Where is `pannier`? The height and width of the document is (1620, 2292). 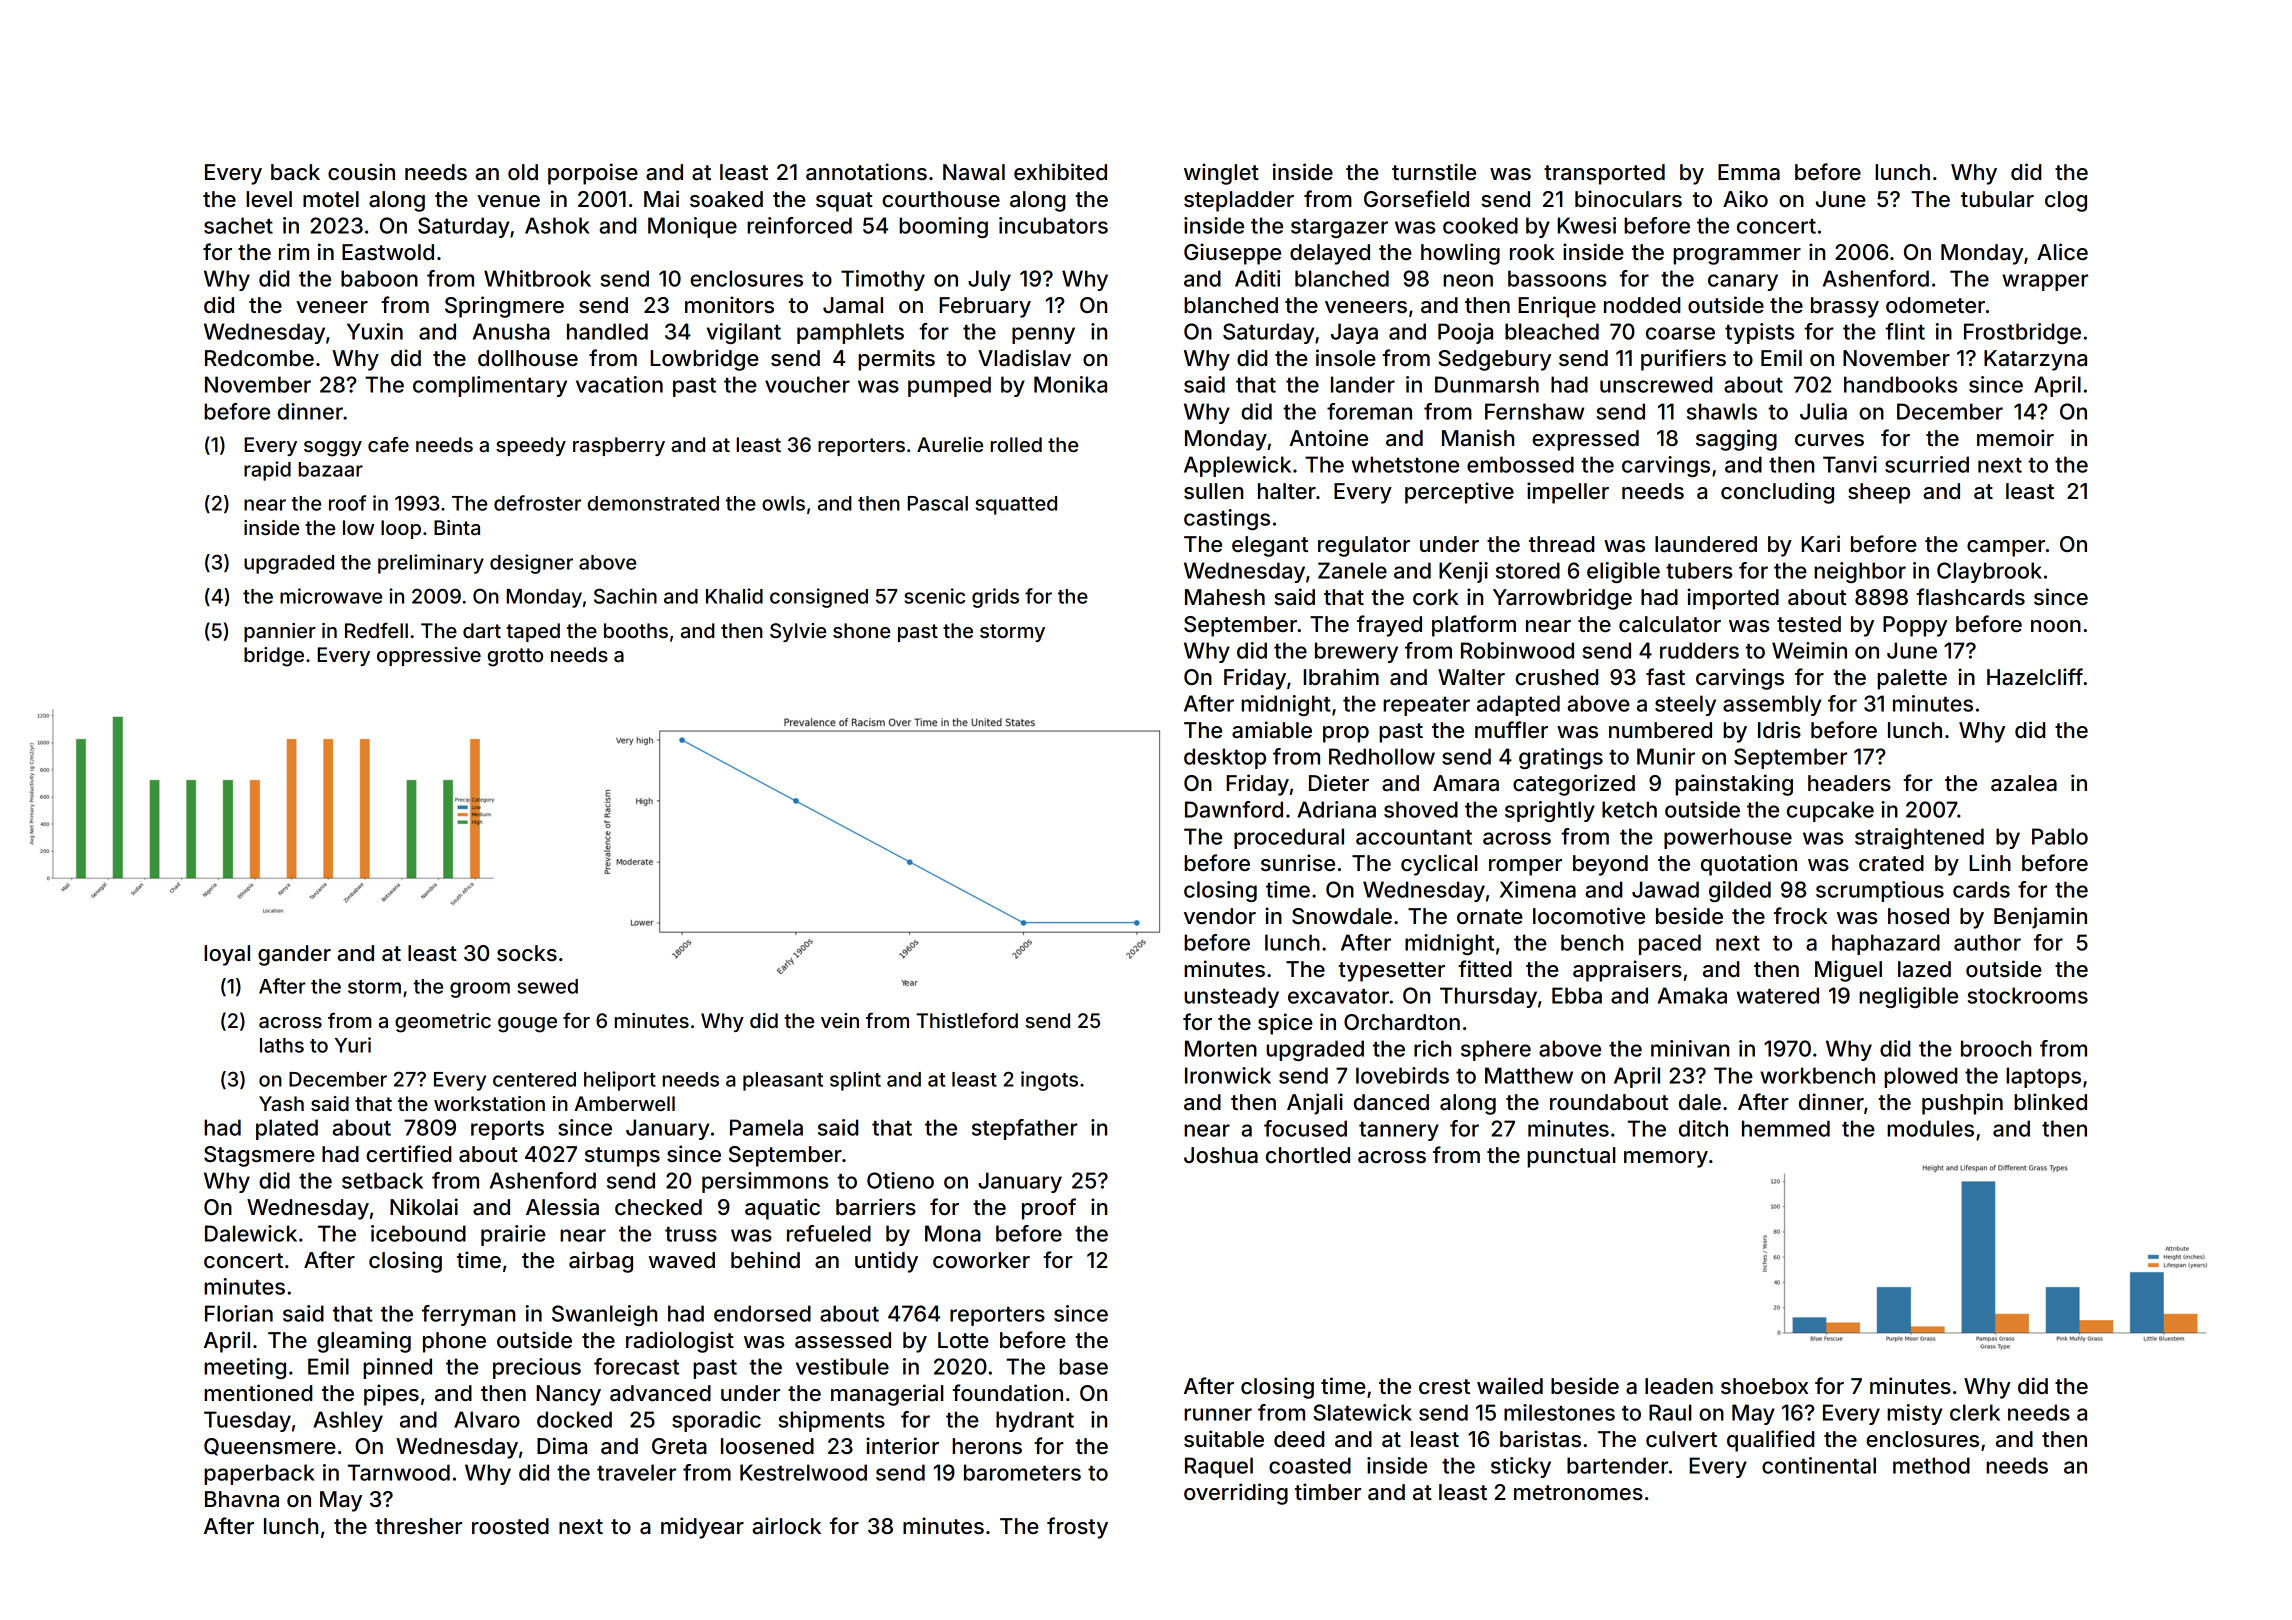
pannier is located at coordinates (280, 632).
